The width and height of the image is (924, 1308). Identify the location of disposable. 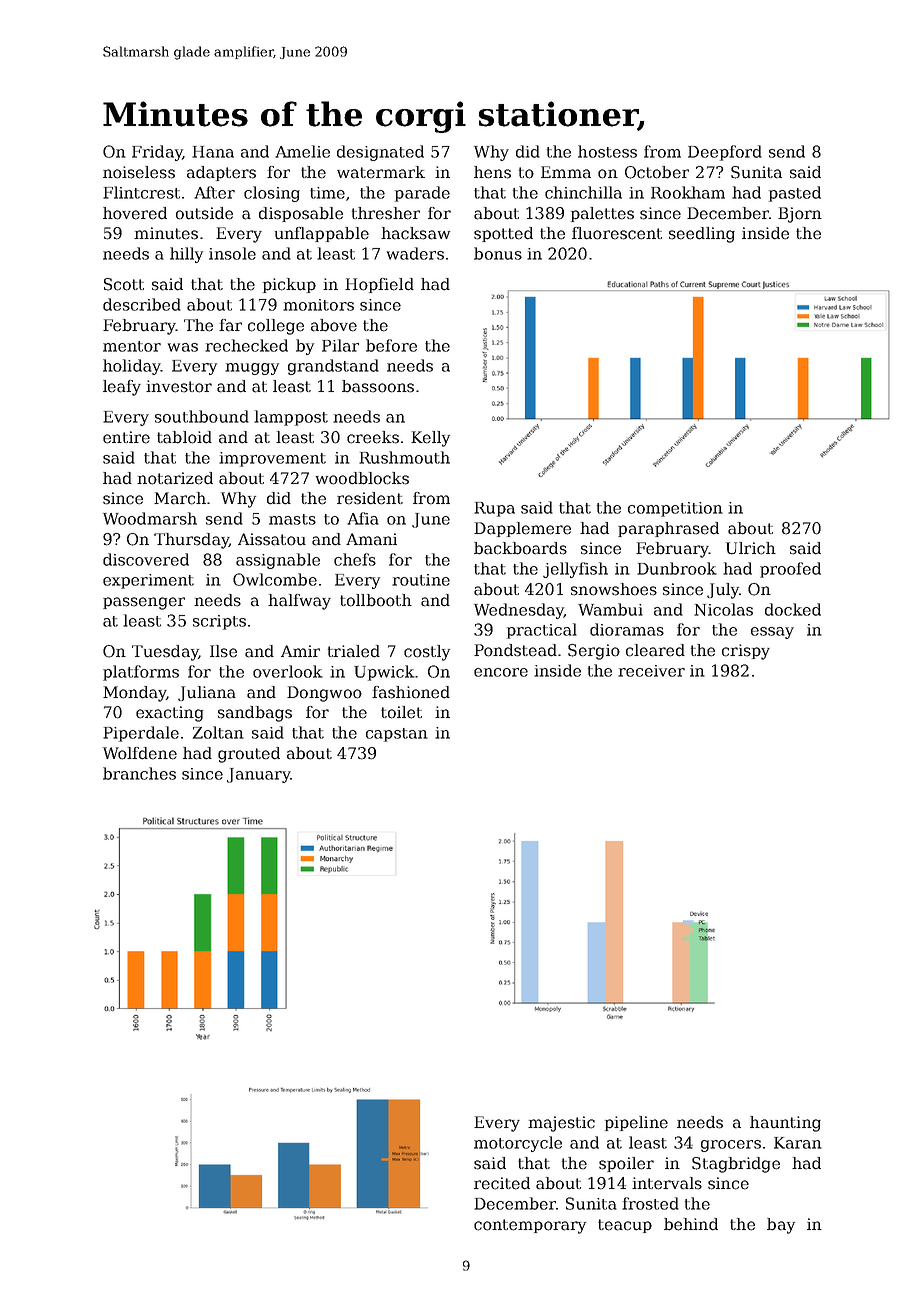
(301, 214).
